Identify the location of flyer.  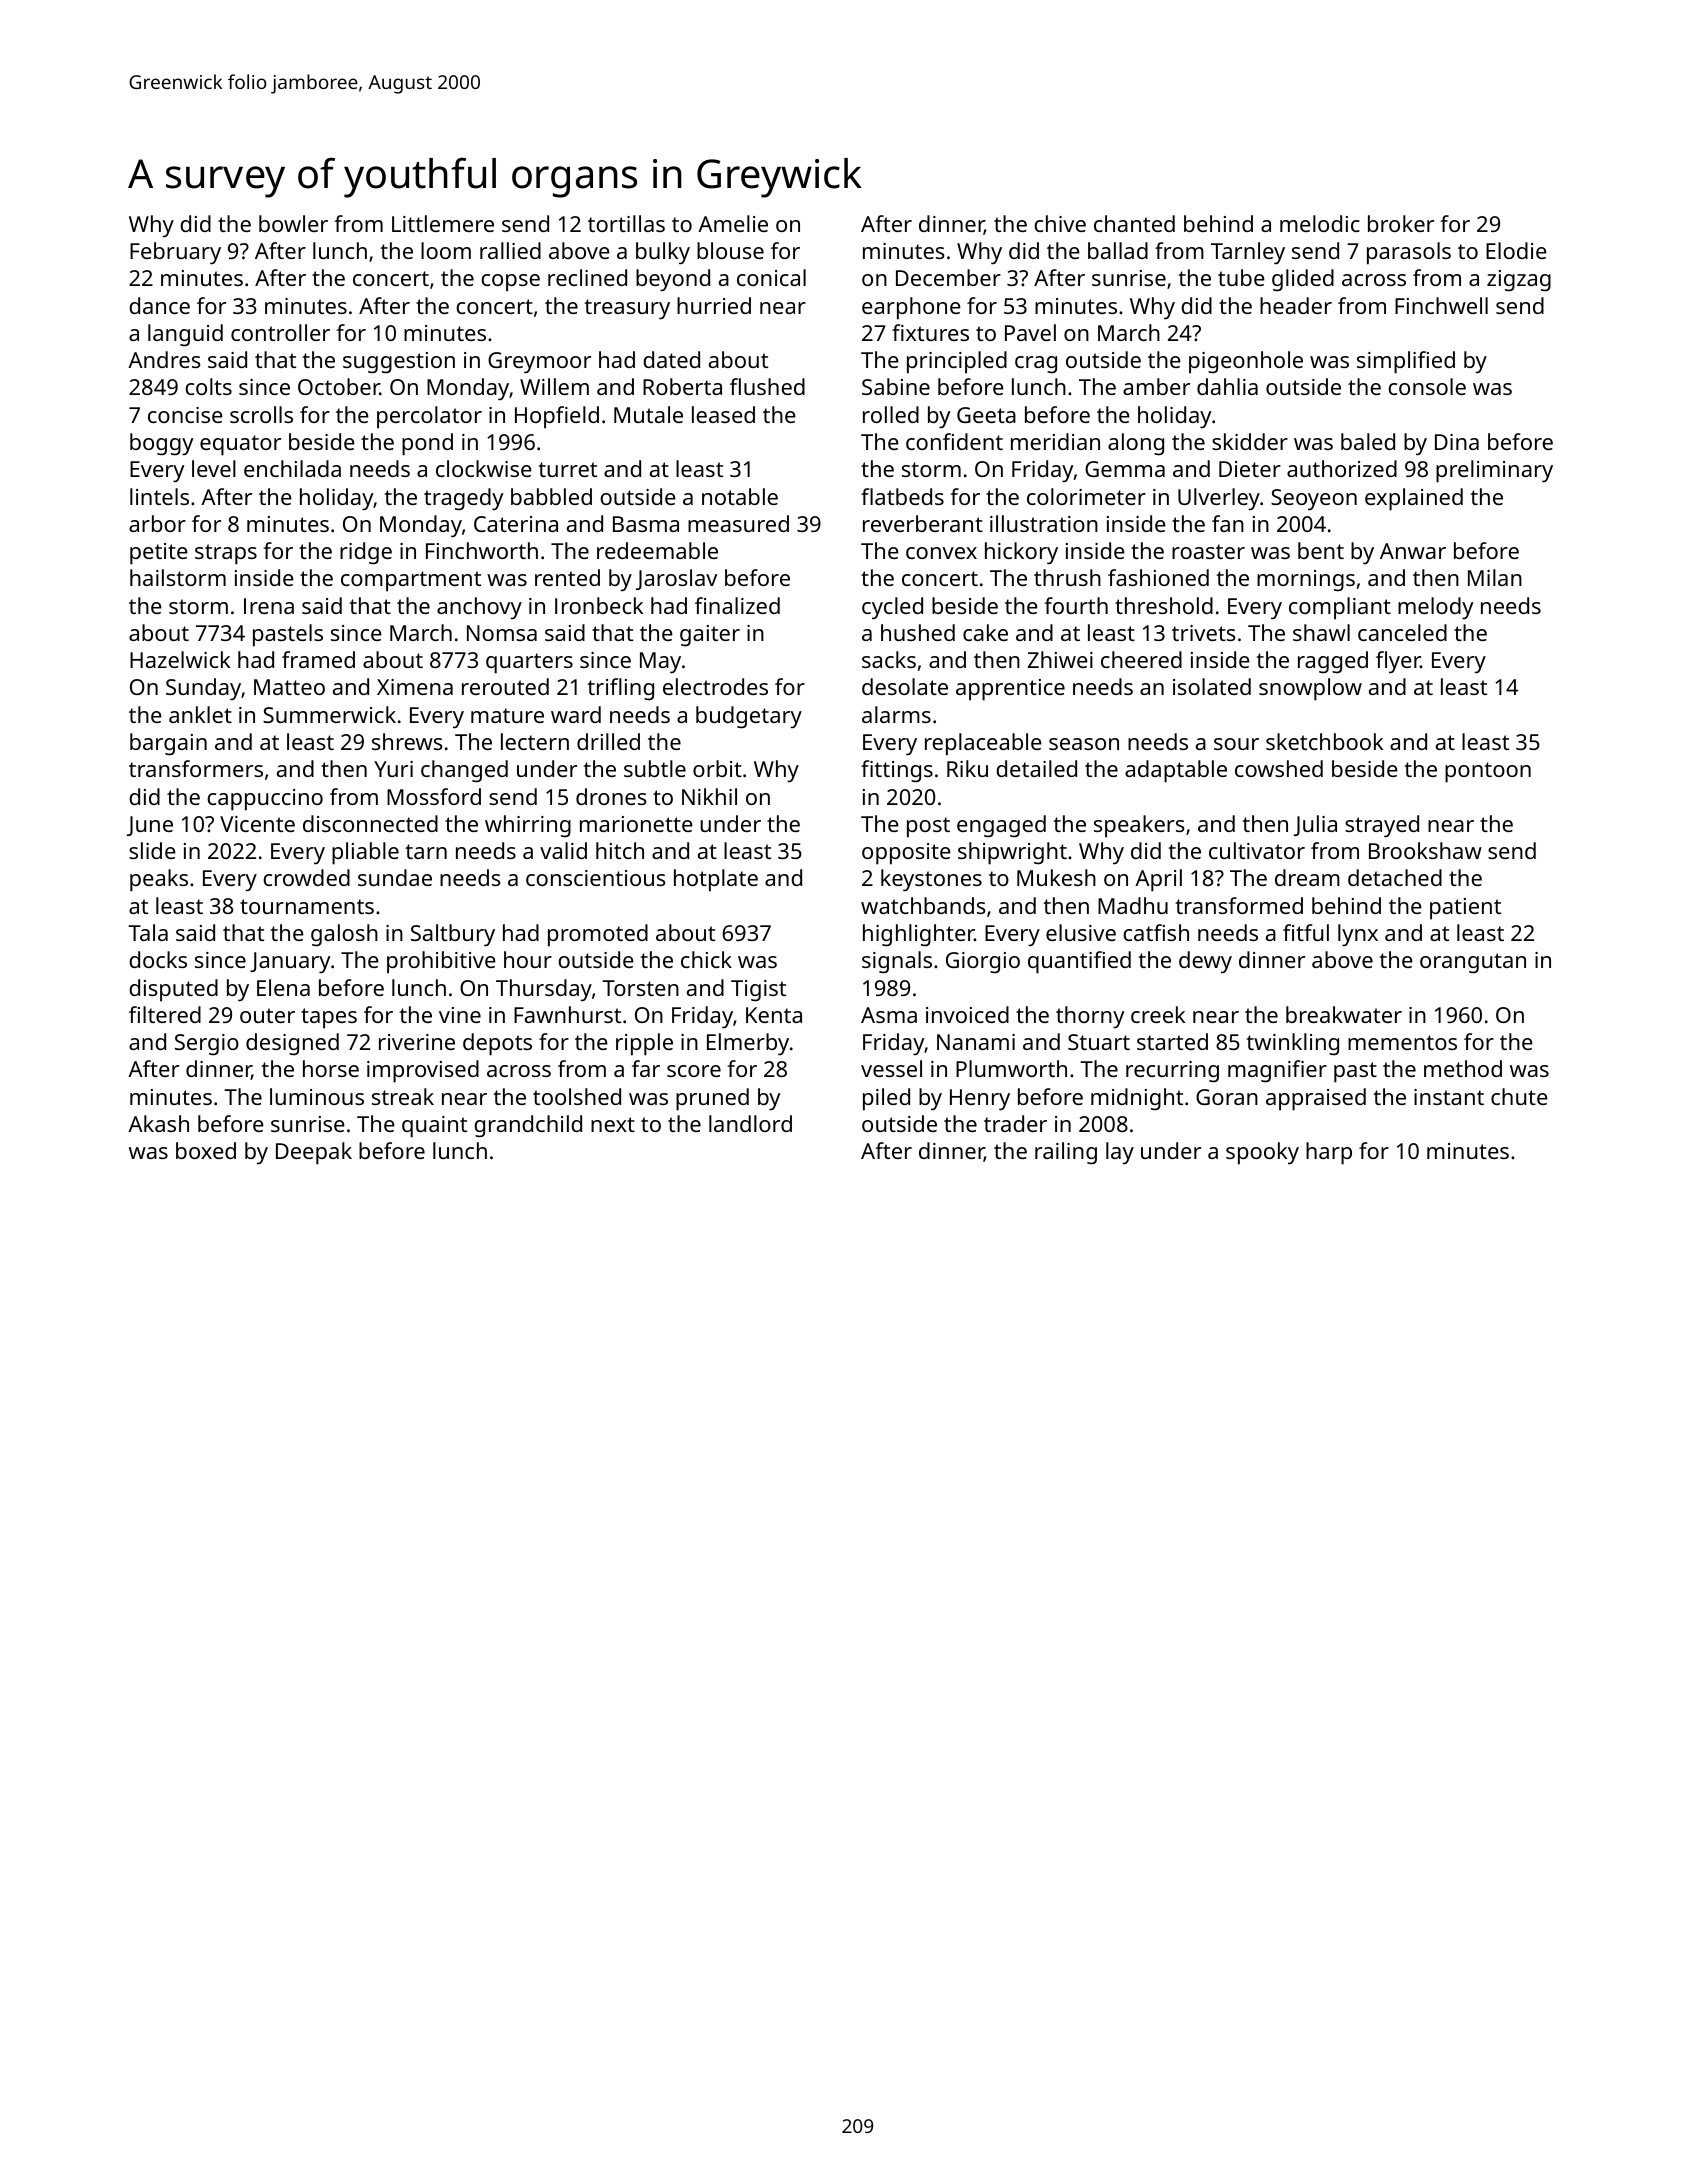
(1398, 662).
